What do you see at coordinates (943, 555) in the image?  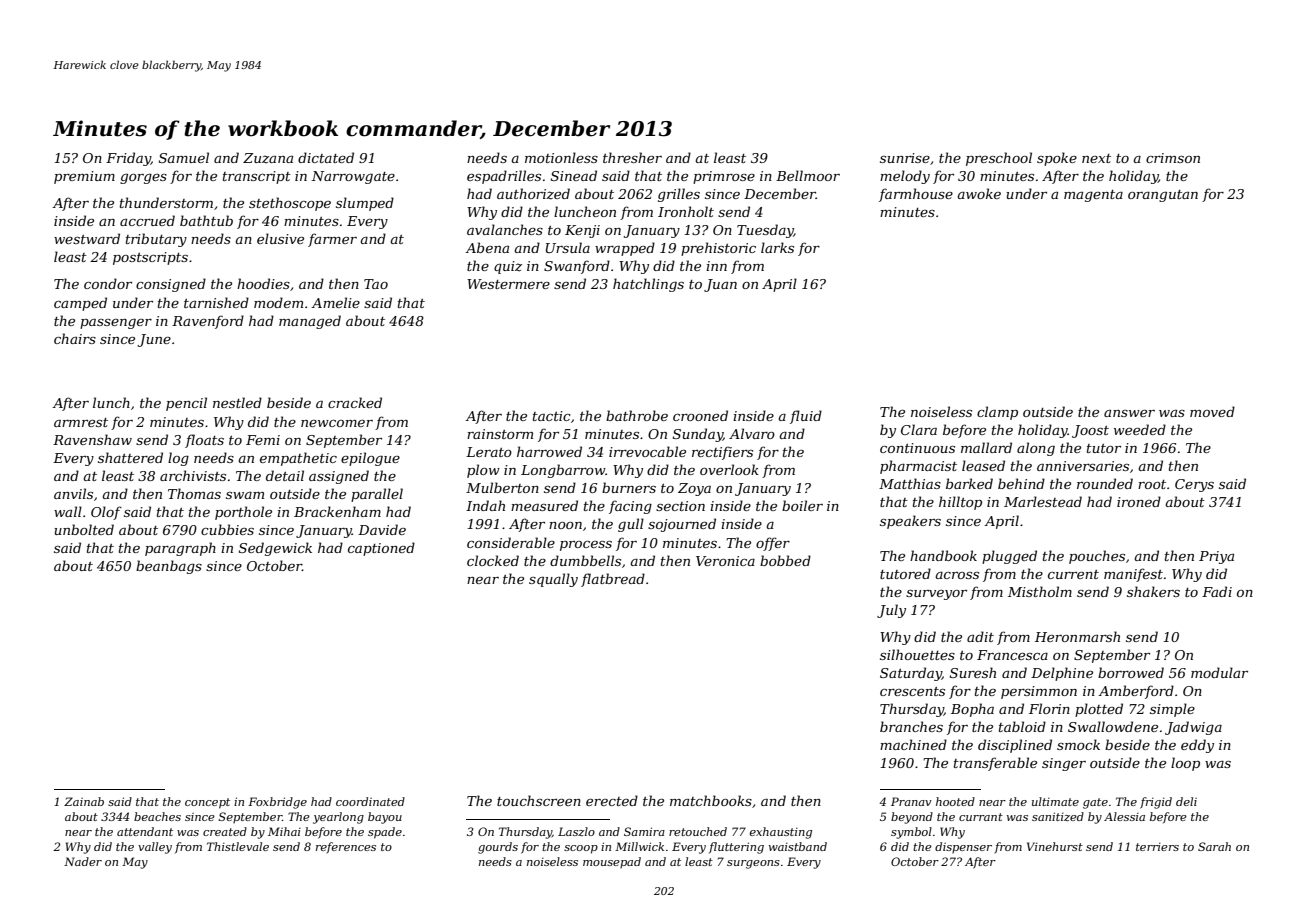 I see `handbook` at bounding box center [943, 555].
